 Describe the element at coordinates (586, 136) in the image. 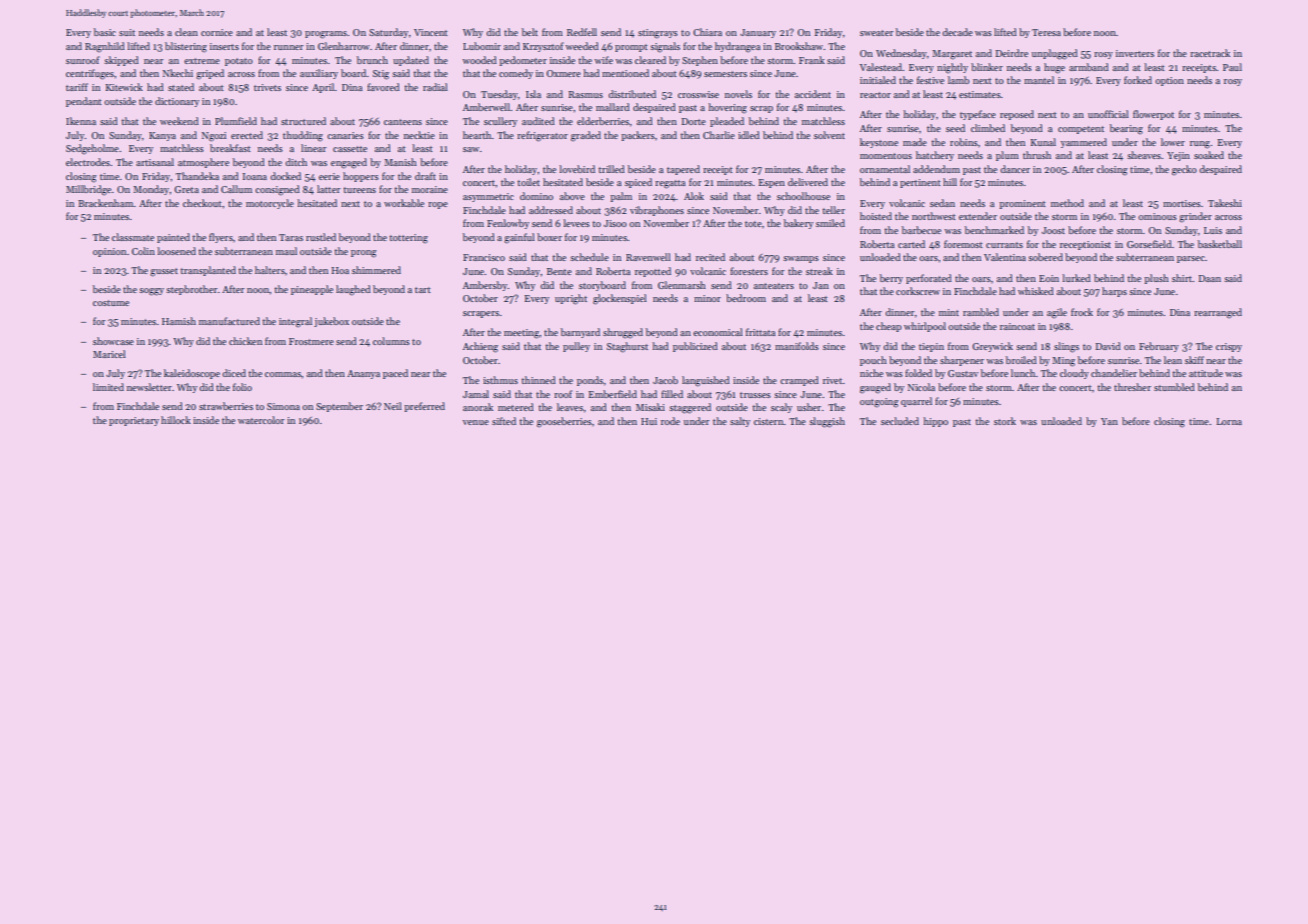

I see `graded` at that location.
